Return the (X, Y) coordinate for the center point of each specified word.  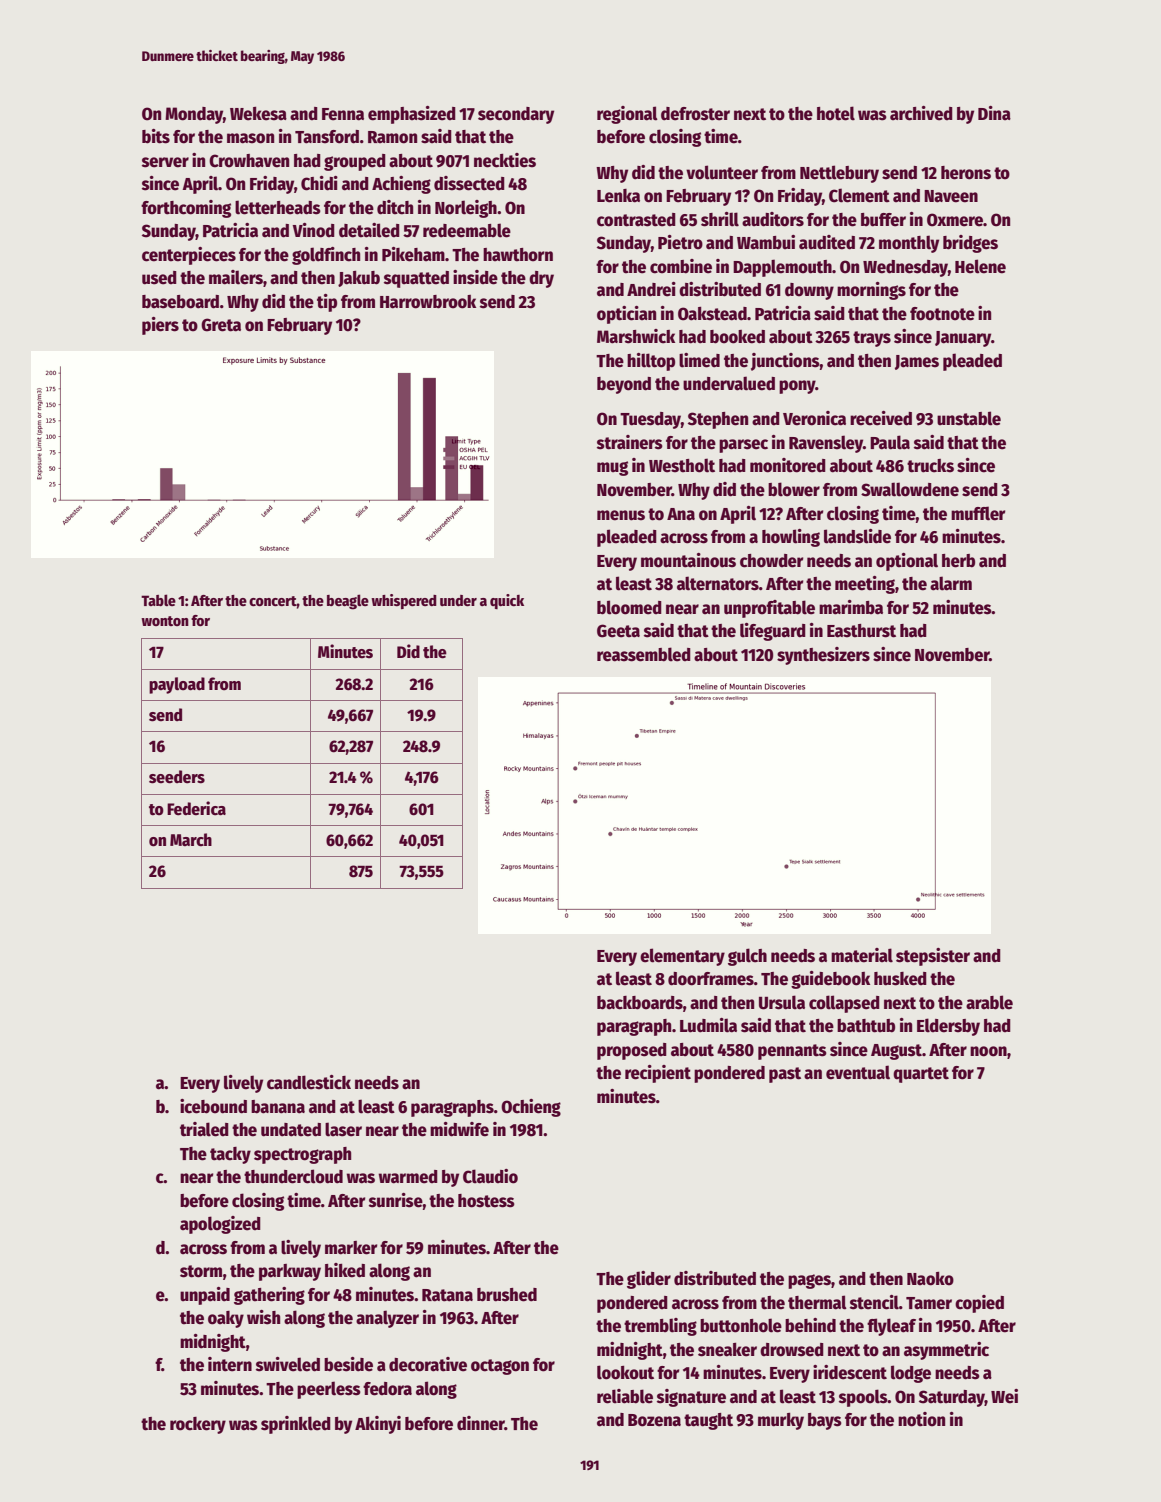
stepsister (933, 957)
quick (507, 601)
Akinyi (378, 1425)
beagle (348, 602)
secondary (516, 115)
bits (156, 136)
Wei (1004, 1396)
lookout (625, 1372)
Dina (994, 113)
